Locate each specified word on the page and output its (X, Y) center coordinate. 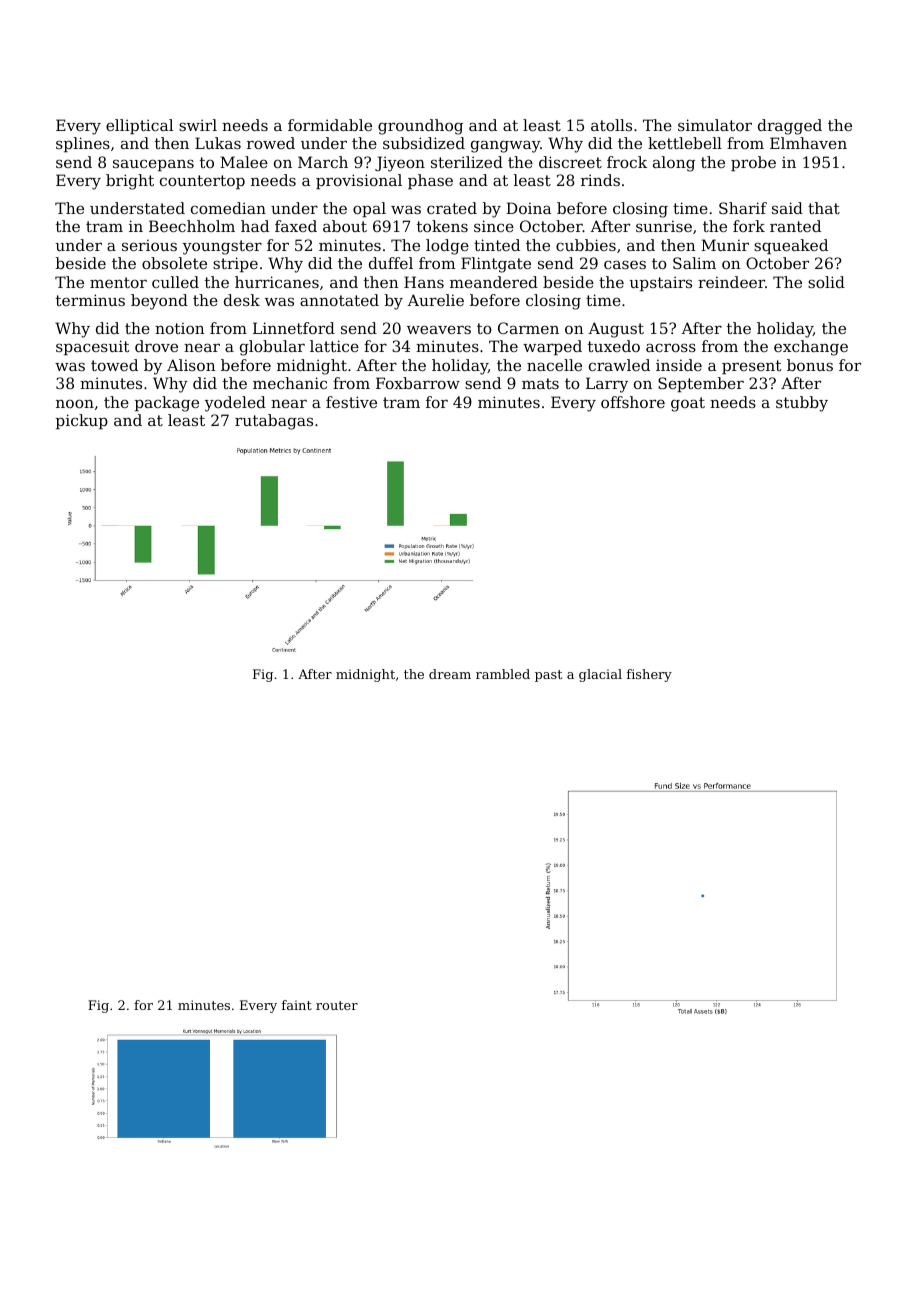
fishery (649, 675)
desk (242, 300)
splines (83, 144)
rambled (503, 674)
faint (297, 1005)
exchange (811, 348)
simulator (715, 125)
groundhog (420, 127)
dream (450, 674)
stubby (802, 404)
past (548, 676)
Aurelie (435, 300)
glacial (600, 675)
